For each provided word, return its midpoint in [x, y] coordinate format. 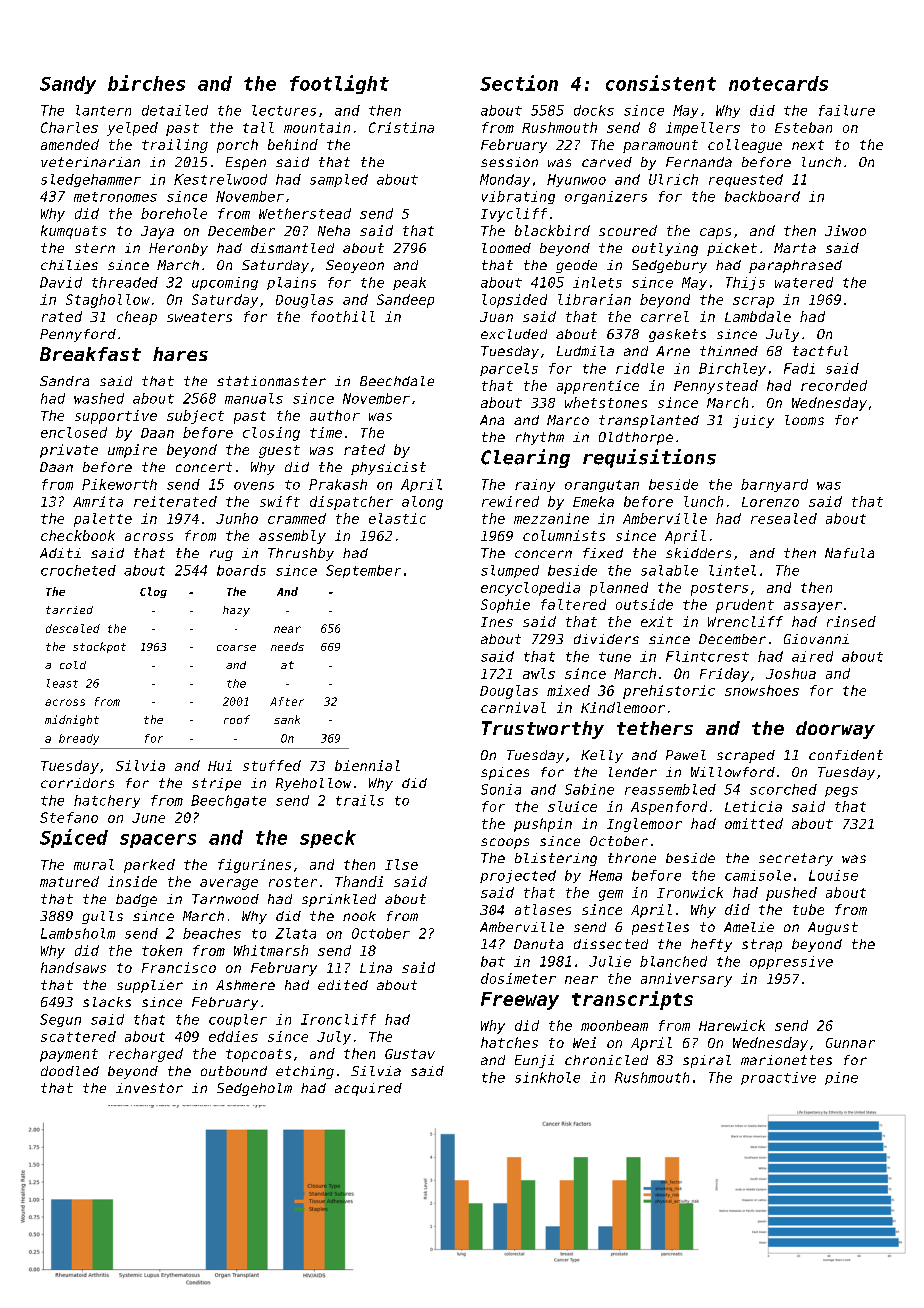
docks [594, 110]
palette [103, 520]
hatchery [107, 801]
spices [505, 773]
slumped [510, 571]
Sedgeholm [254, 1089]
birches [146, 83]
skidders [698, 553]
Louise [833, 875]
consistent [661, 83]
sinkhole [547, 1077]
